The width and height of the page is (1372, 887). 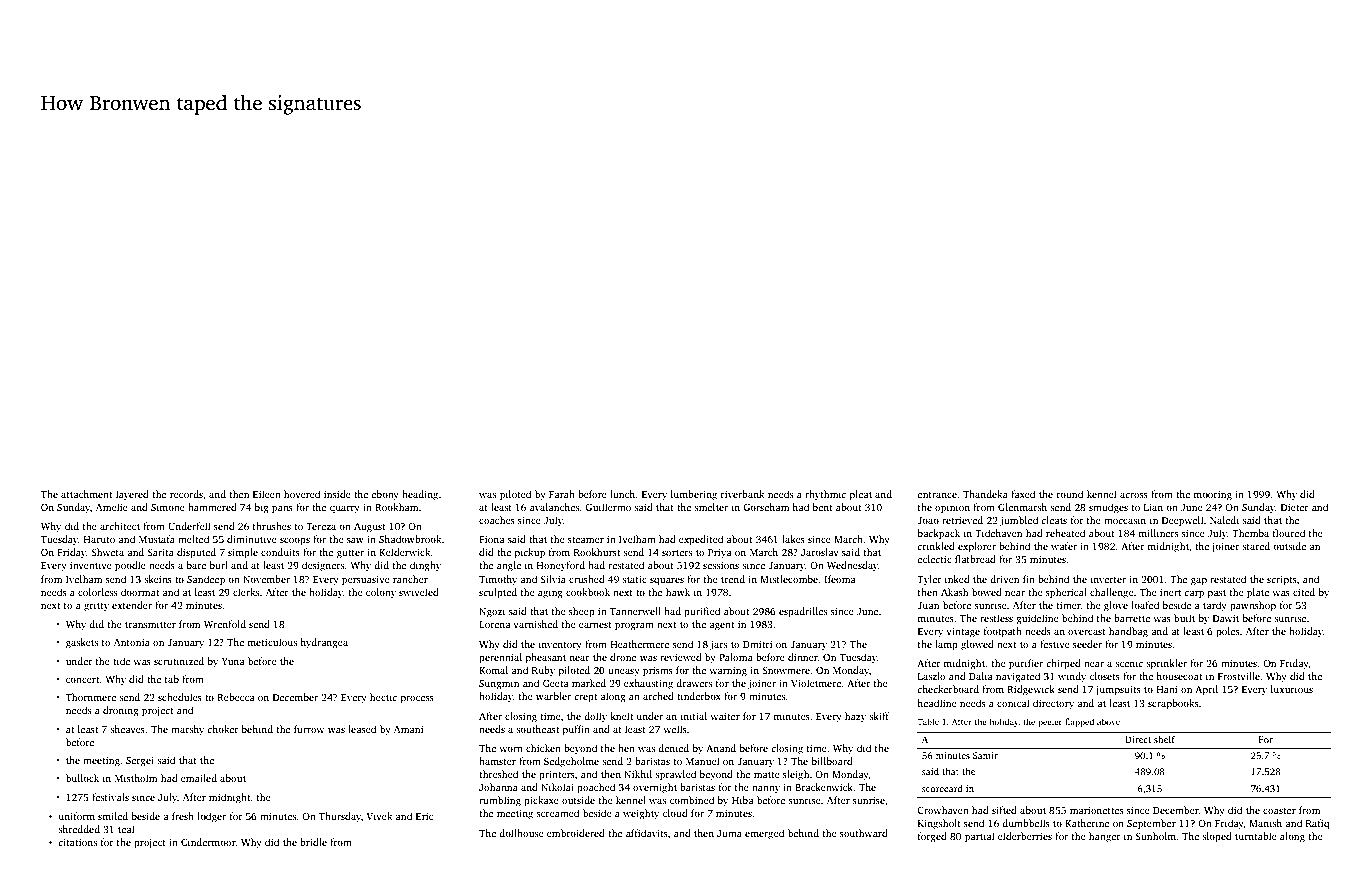 I want to click on hanger, so click(x=1105, y=837).
